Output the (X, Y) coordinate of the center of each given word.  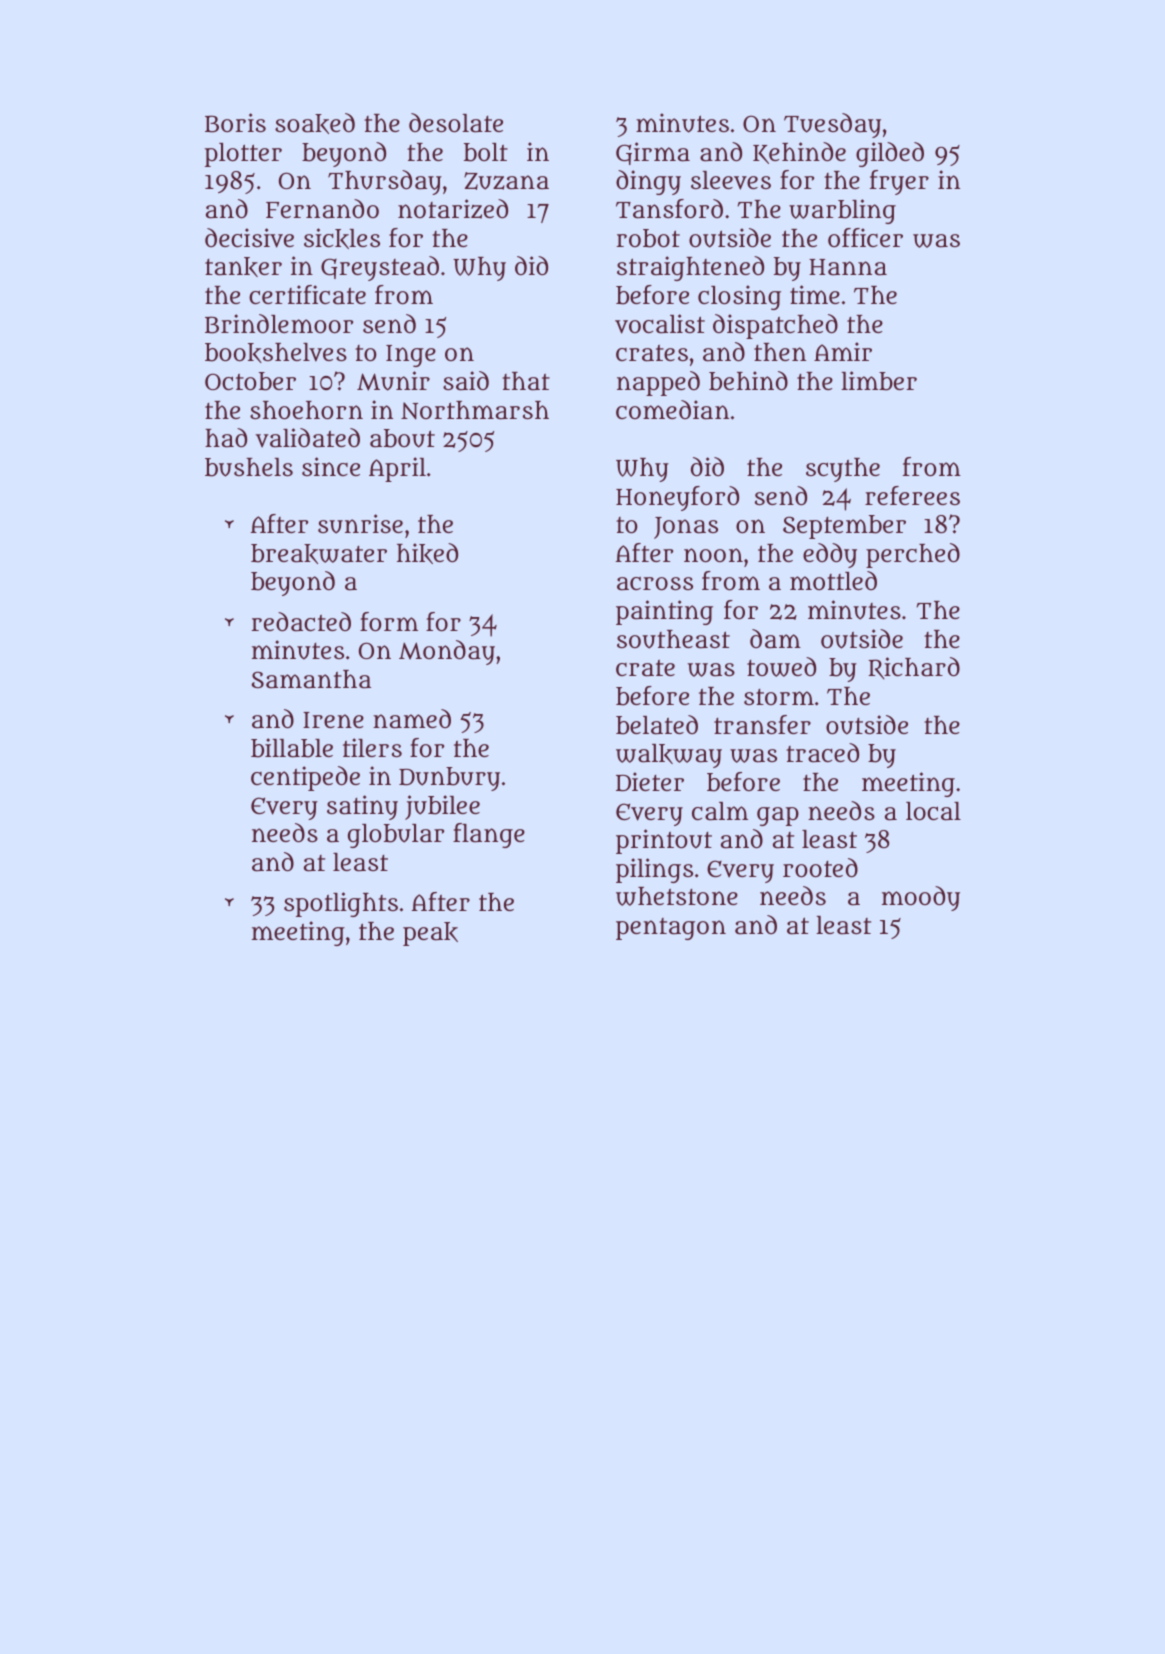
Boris (235, 123)
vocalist (660, 324)
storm (779, 697)
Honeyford (677, 498)
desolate (456, 123)
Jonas (686, 528)
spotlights (341, 904)
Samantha (311, 679)
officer (865, 237)
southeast (673, 639)
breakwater (319, 554)
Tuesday (832, 125)
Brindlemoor (279, 324)
